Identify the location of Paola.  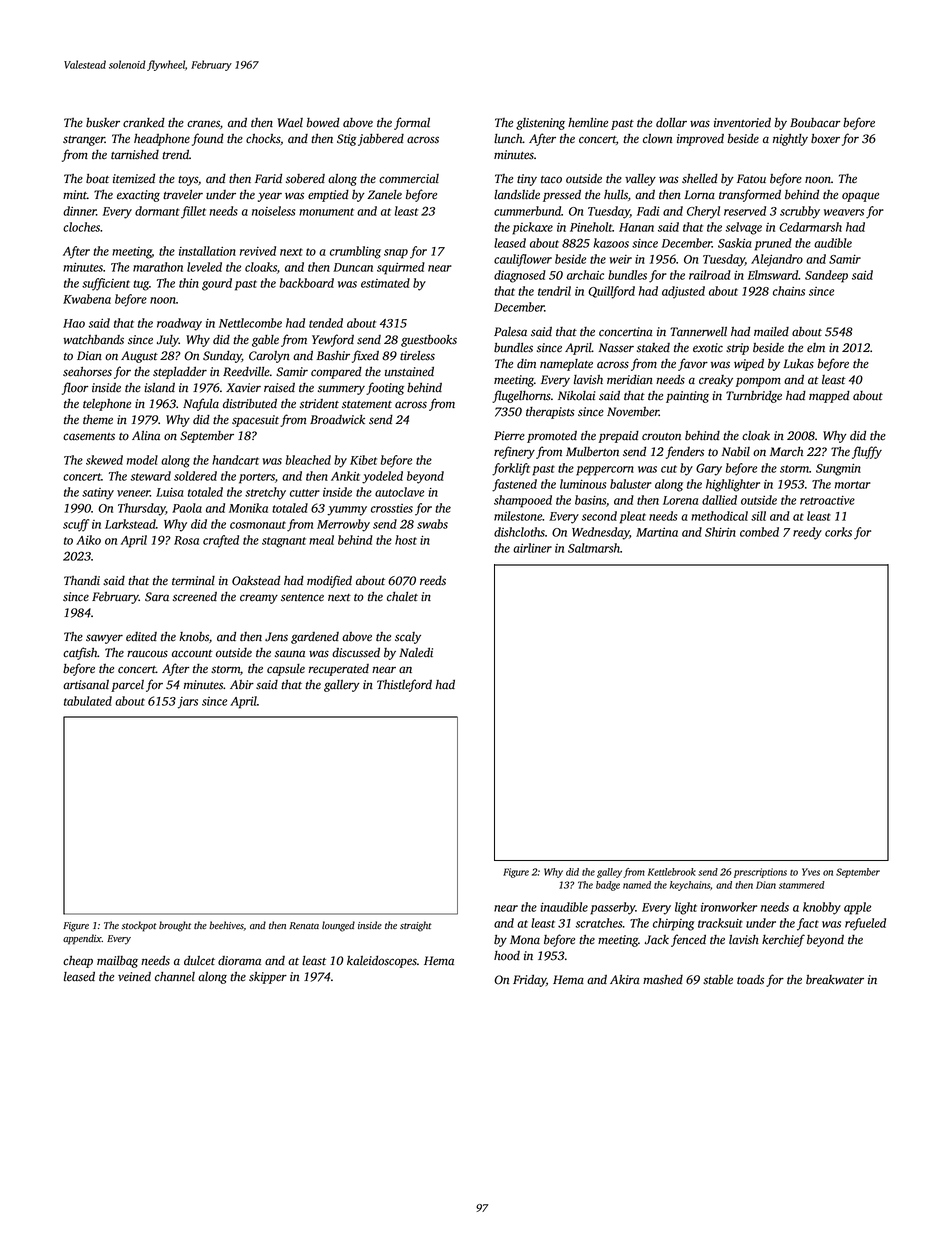
(187, 508).
